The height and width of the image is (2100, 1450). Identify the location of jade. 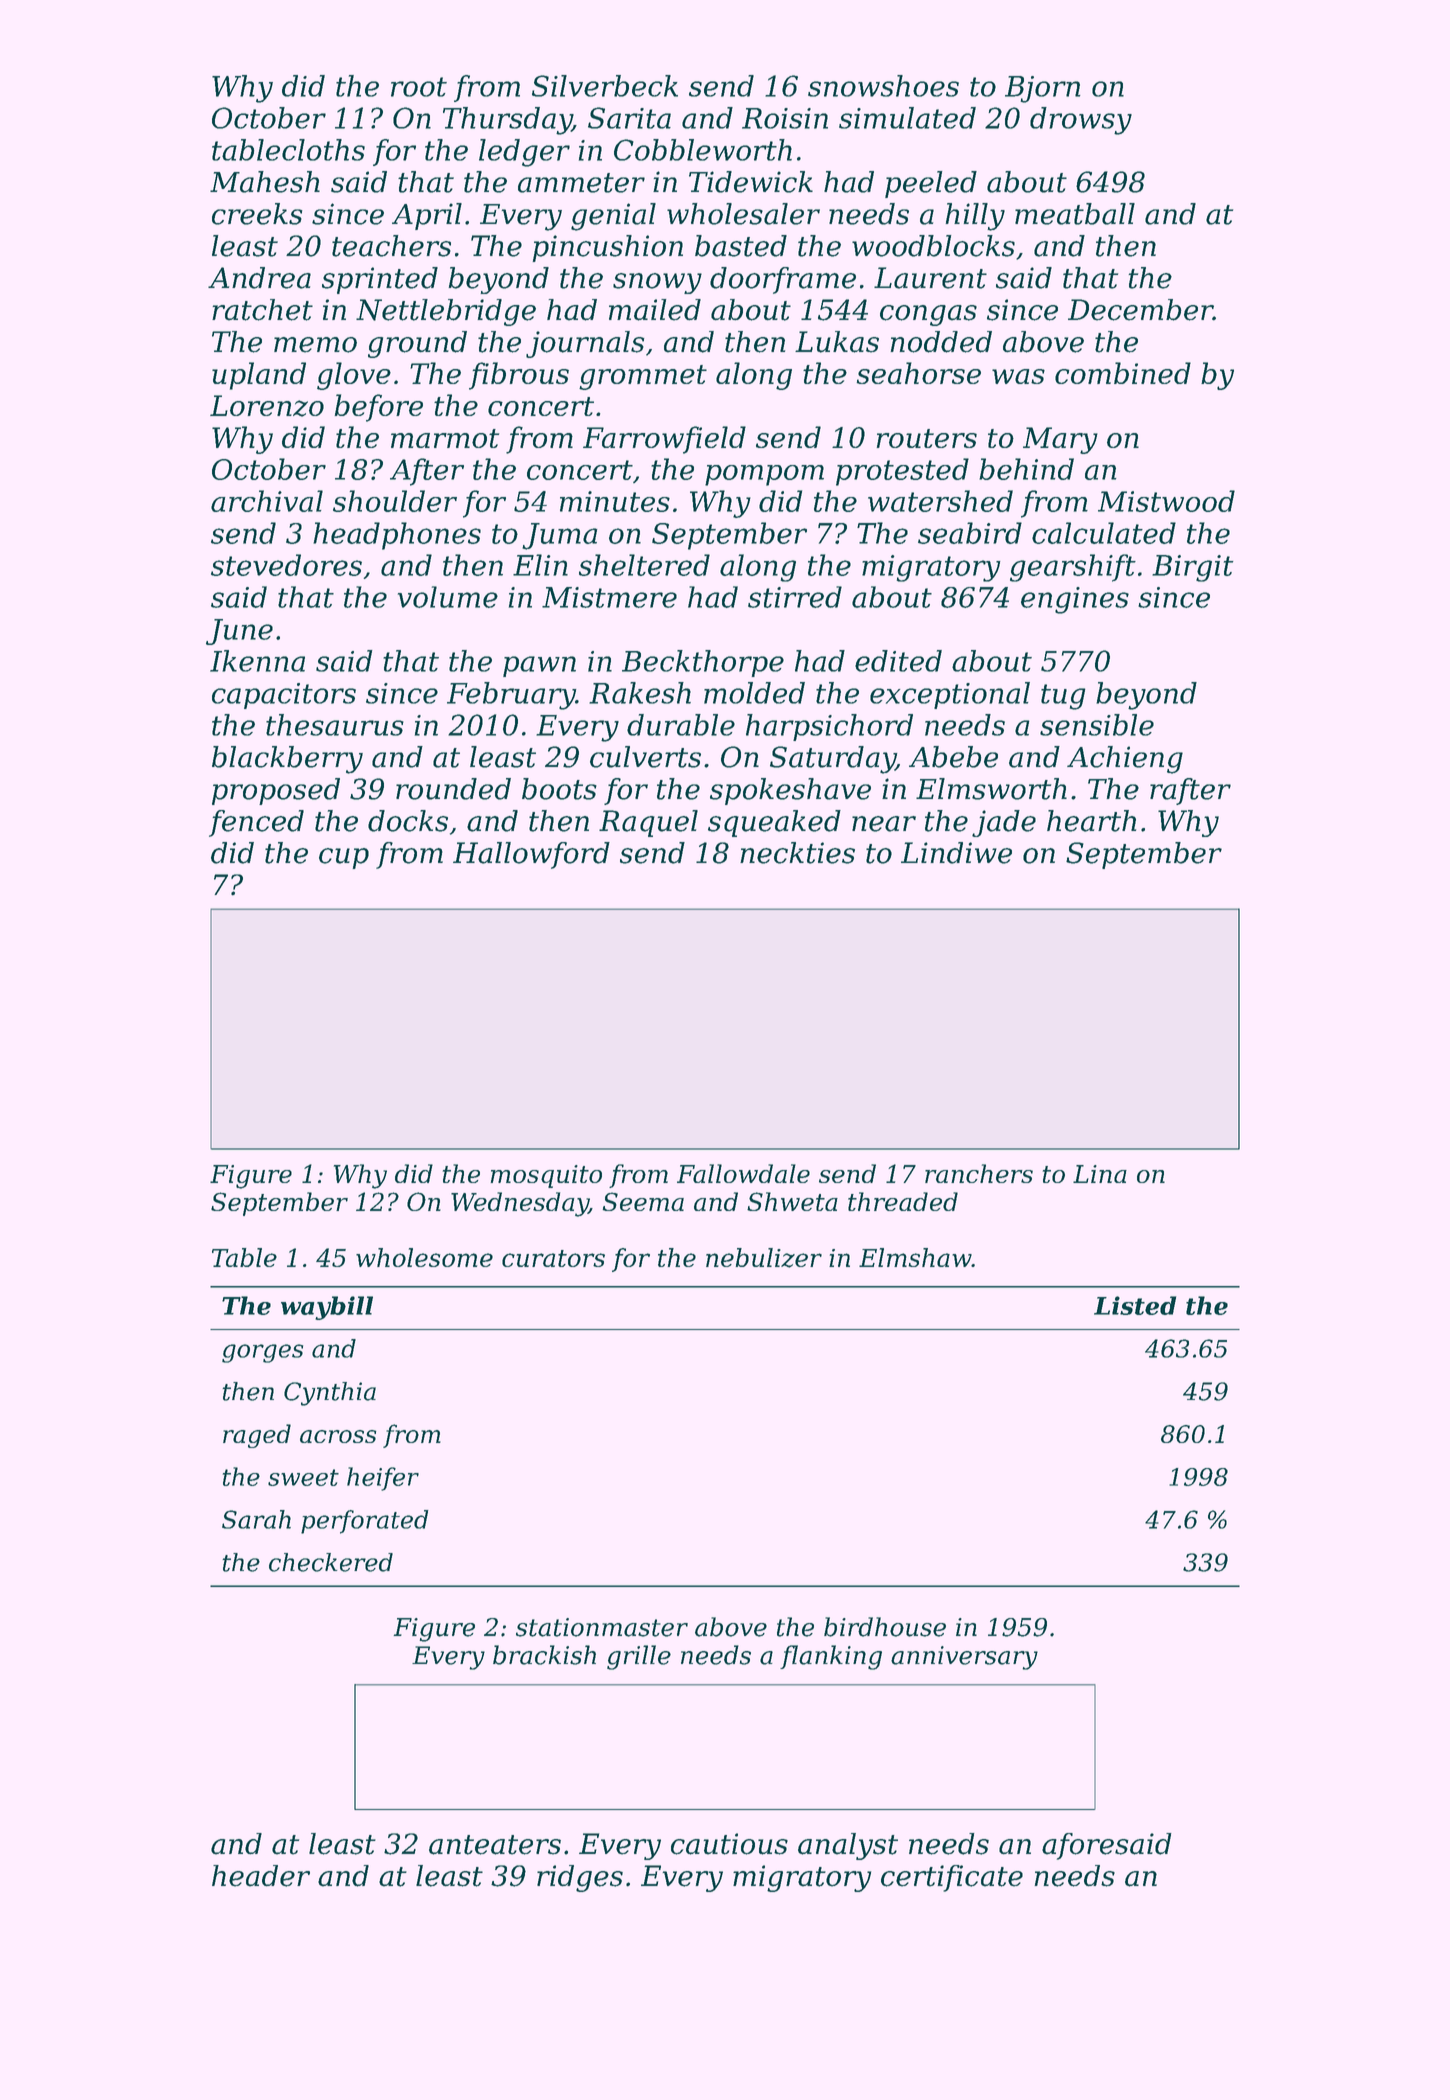
(1004, 823).
